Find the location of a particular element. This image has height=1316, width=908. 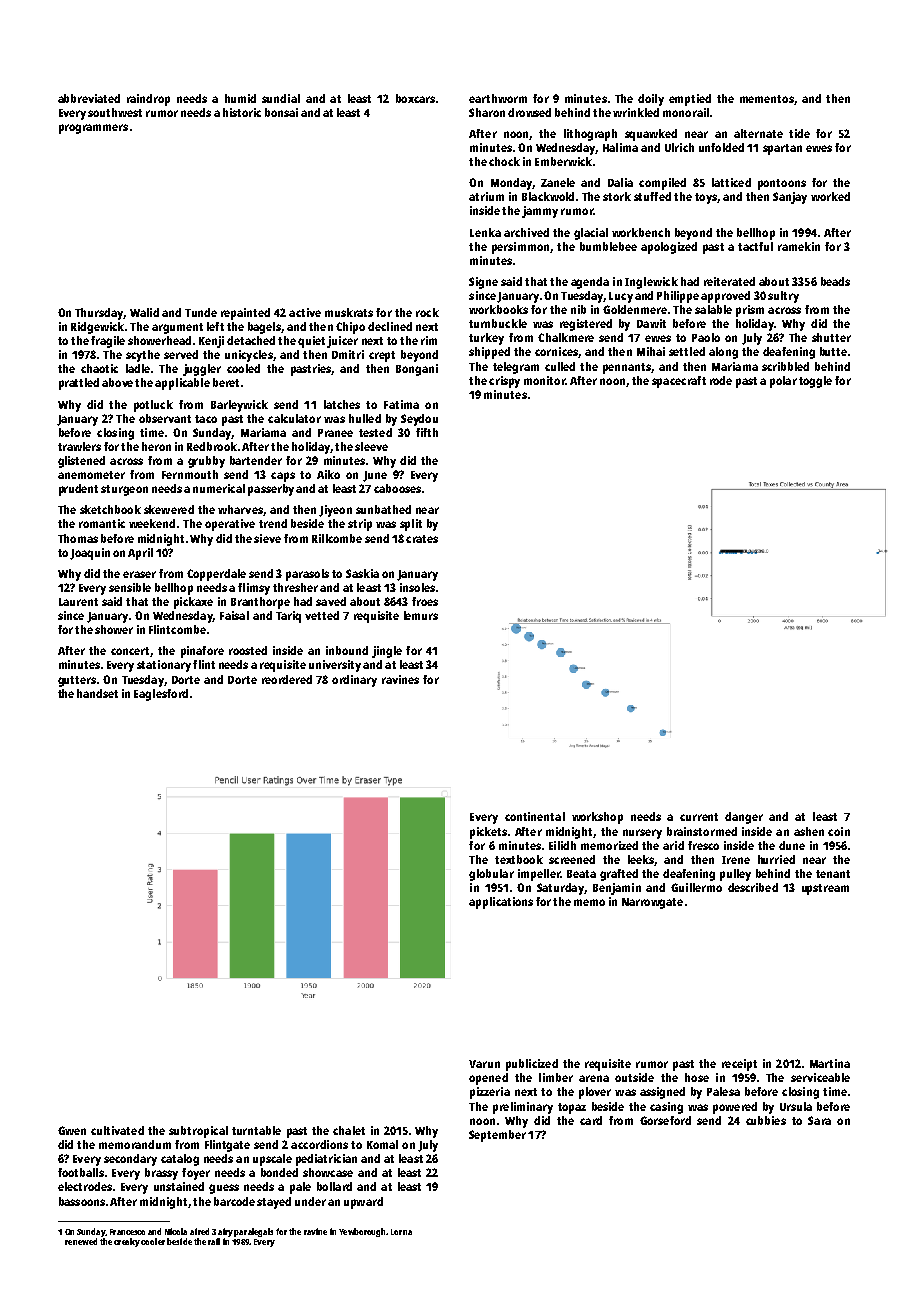

Yewborough is located at coordinates (362, 1232).
